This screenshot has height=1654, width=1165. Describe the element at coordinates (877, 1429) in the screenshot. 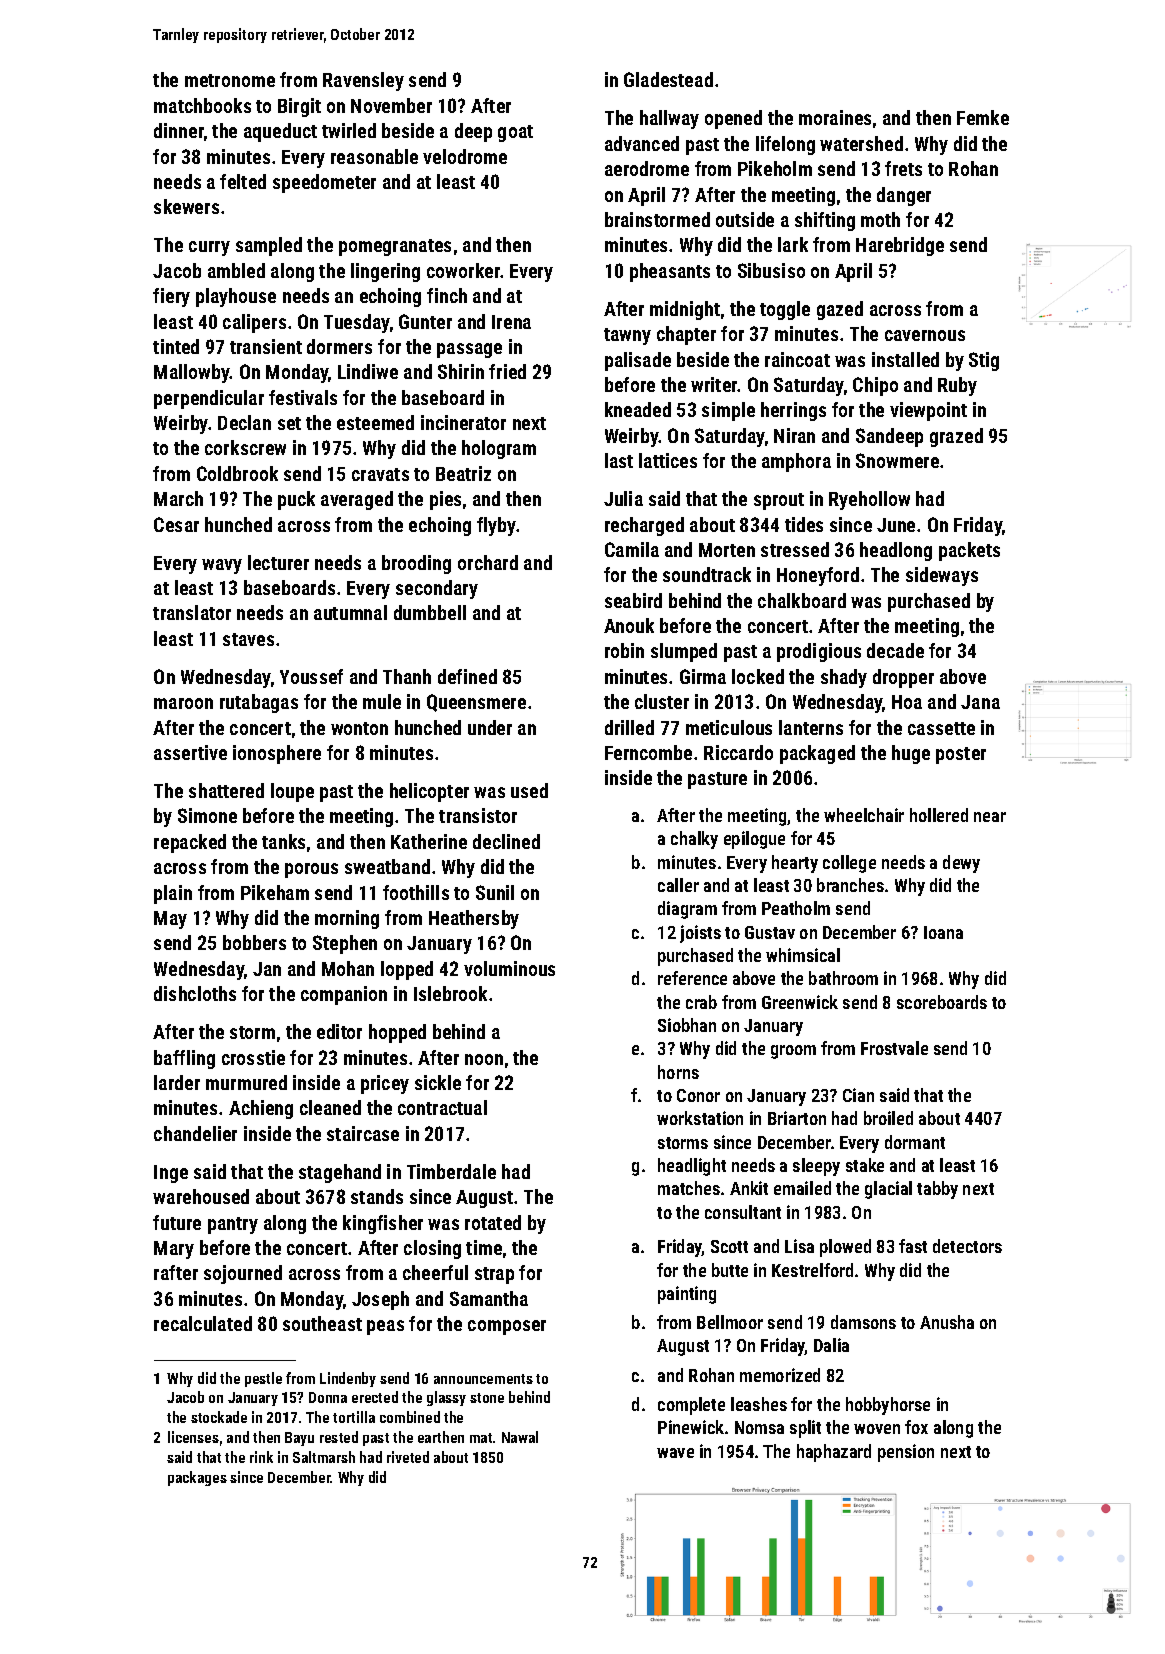

I see `woven` at that location.
